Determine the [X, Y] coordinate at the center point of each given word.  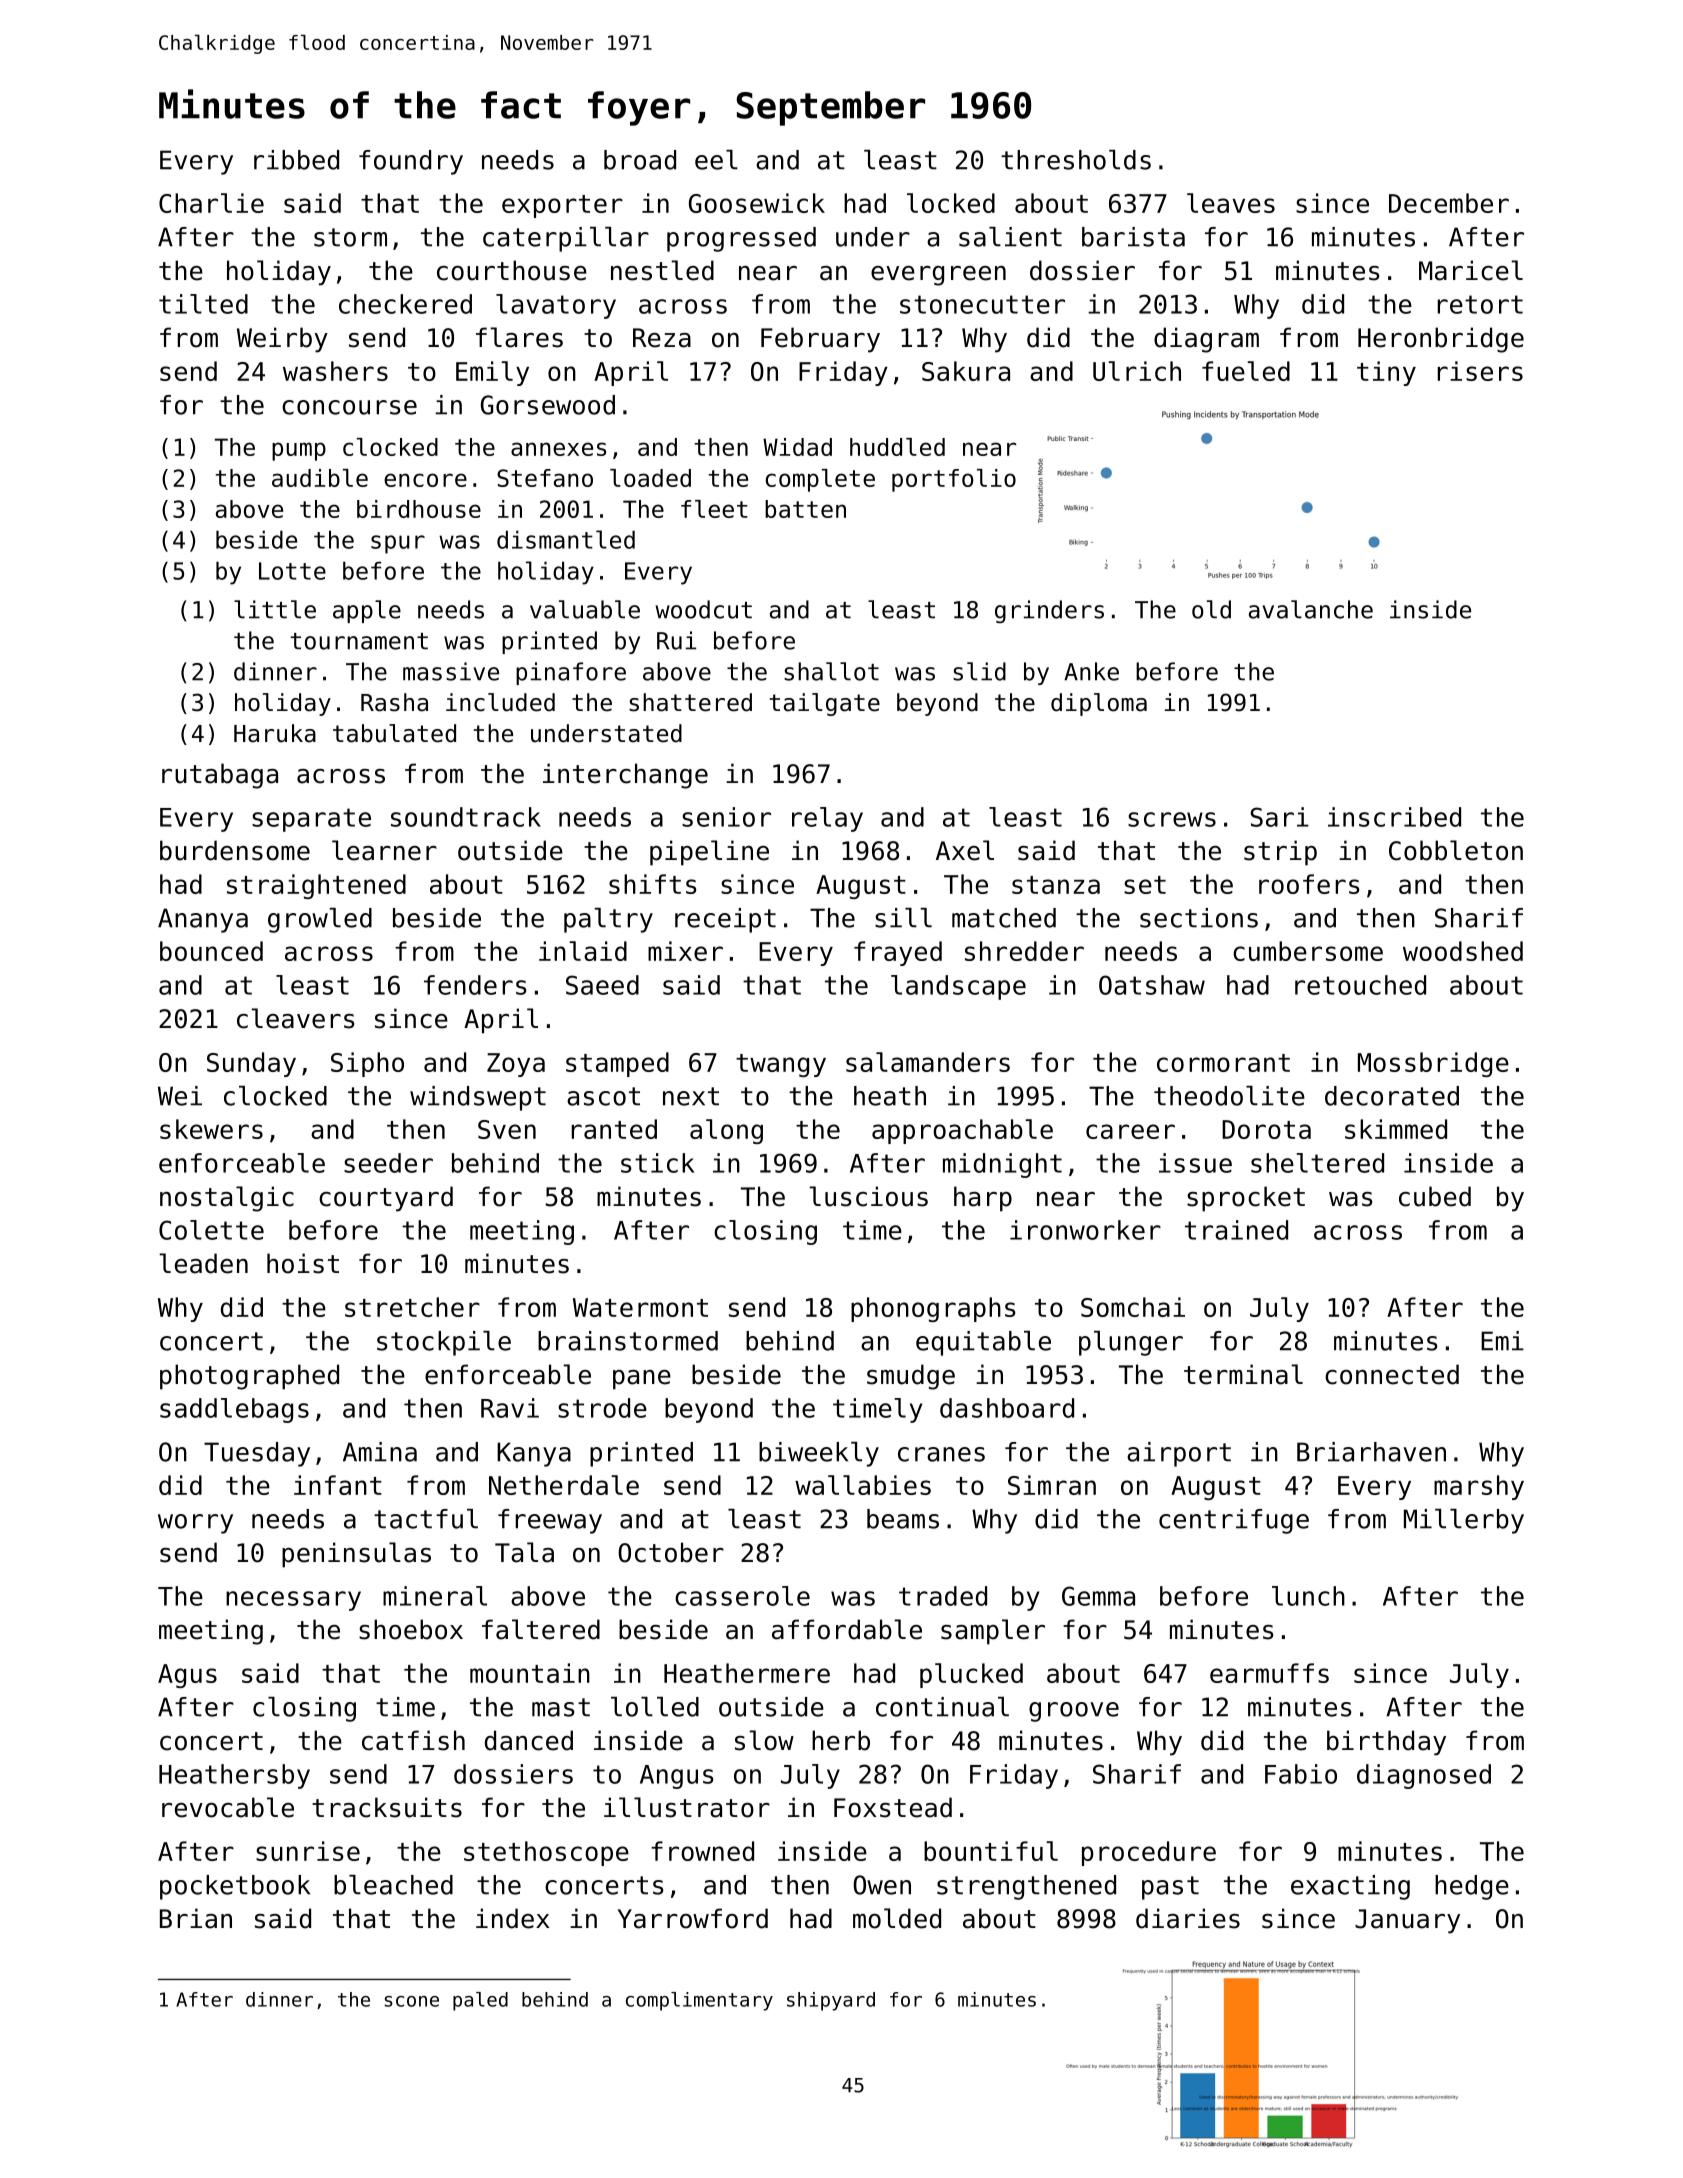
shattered [690, 702]
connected [1392, 1374]
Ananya [203, 920]
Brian [196, 1918]
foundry [411, 162]
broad [640, 160]
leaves [1231, 203]
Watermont [640, 1307]
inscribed [1394, 817]
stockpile [444, 1343]
